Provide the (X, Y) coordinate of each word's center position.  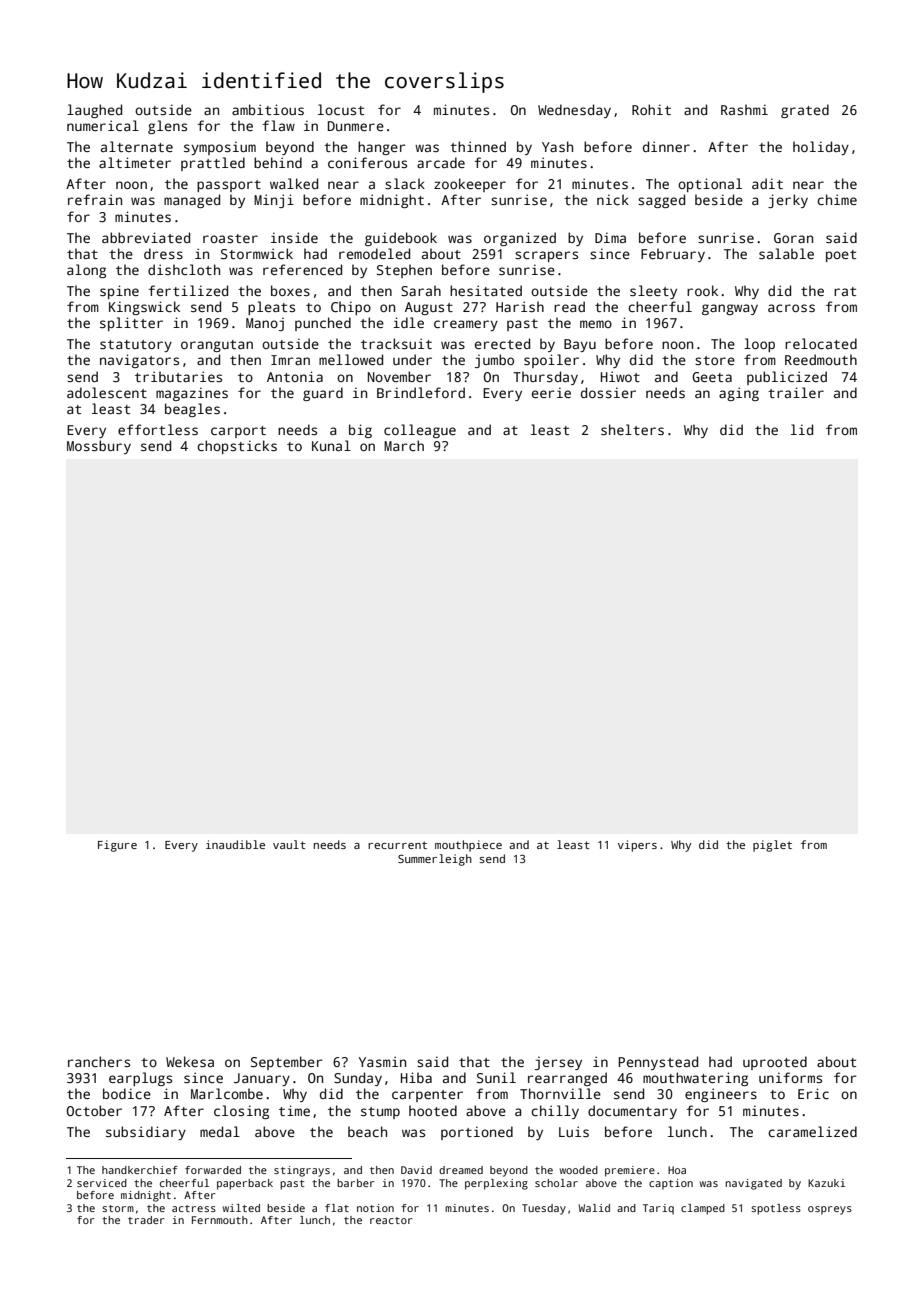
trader (146, 1220)
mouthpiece (468, 846)
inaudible (235, 844)
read (569, 306)
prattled (213, 164)
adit (767, 183)
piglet (772, 846)
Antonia (295, 376)
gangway (730, 309)
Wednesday (574, 111)
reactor (391, 1220)
